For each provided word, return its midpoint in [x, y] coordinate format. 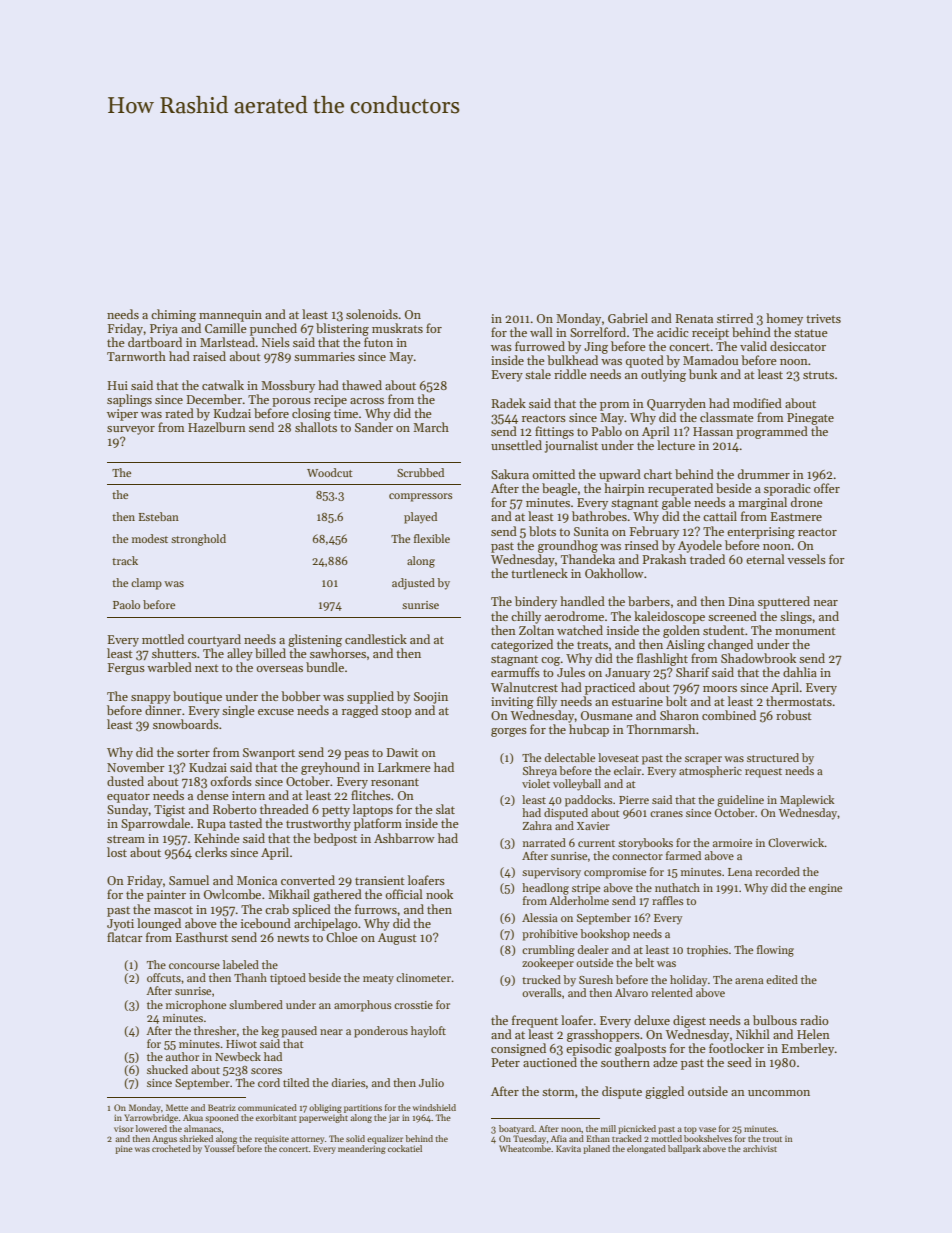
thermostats [799, 701]
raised [209, 356]
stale [538, 374]
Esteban [159, 516]
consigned [518, 1049]
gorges [509, 732]
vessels [806, 559]
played [420, 518]
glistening [315, 640]
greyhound [330, 768]
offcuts [164, 977]
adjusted [413, 584]
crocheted [171, 1148]
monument [805, 631]
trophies [707, 951]
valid [753, 346]
